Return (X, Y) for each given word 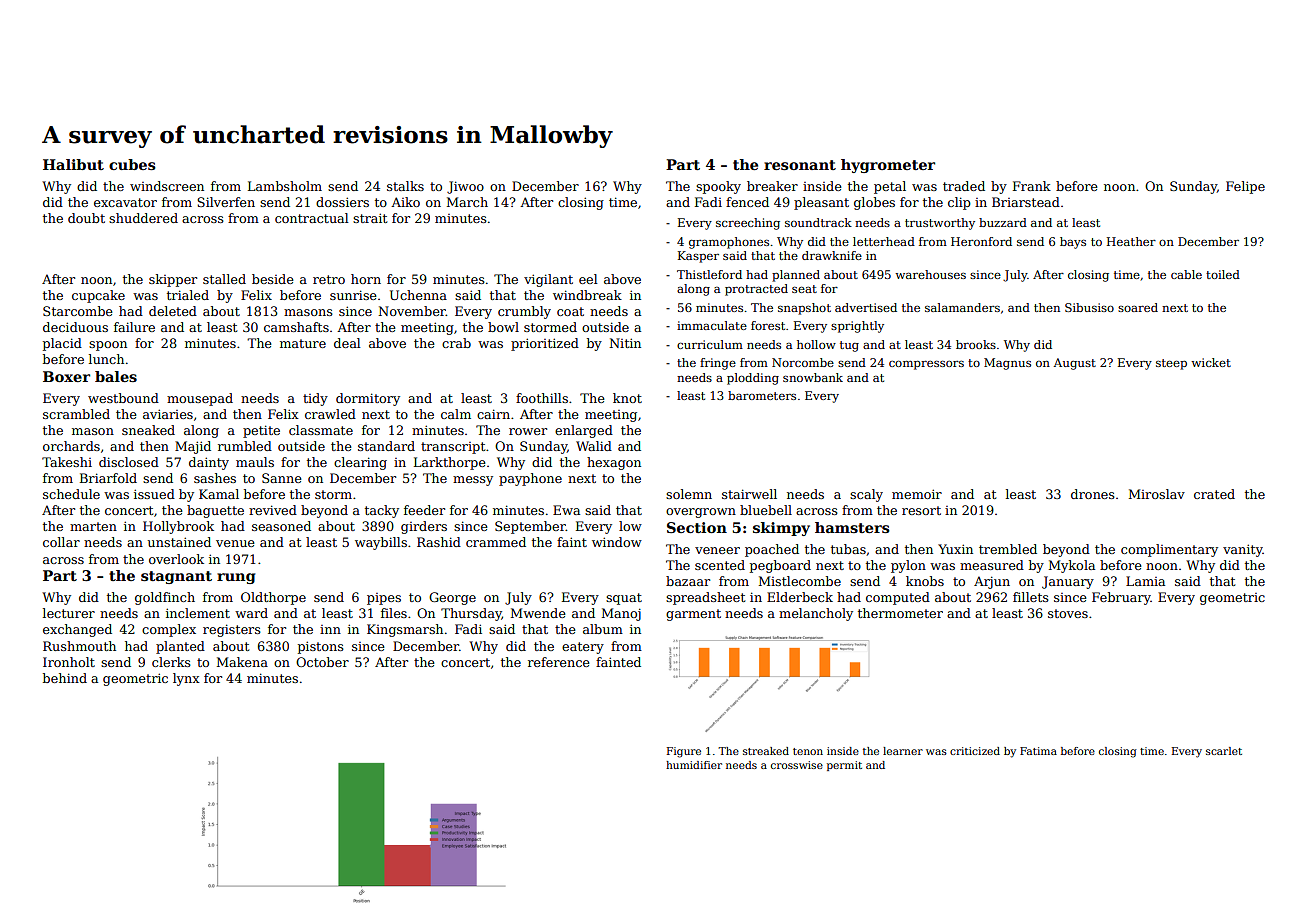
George (452, 598)
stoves (1068, 613)
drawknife (832, 255)
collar (61, 542)
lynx (186, 679)
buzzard (1003, 222)
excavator (125, 202)
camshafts (296, 327)
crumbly (524, 312)
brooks (976, 344)
